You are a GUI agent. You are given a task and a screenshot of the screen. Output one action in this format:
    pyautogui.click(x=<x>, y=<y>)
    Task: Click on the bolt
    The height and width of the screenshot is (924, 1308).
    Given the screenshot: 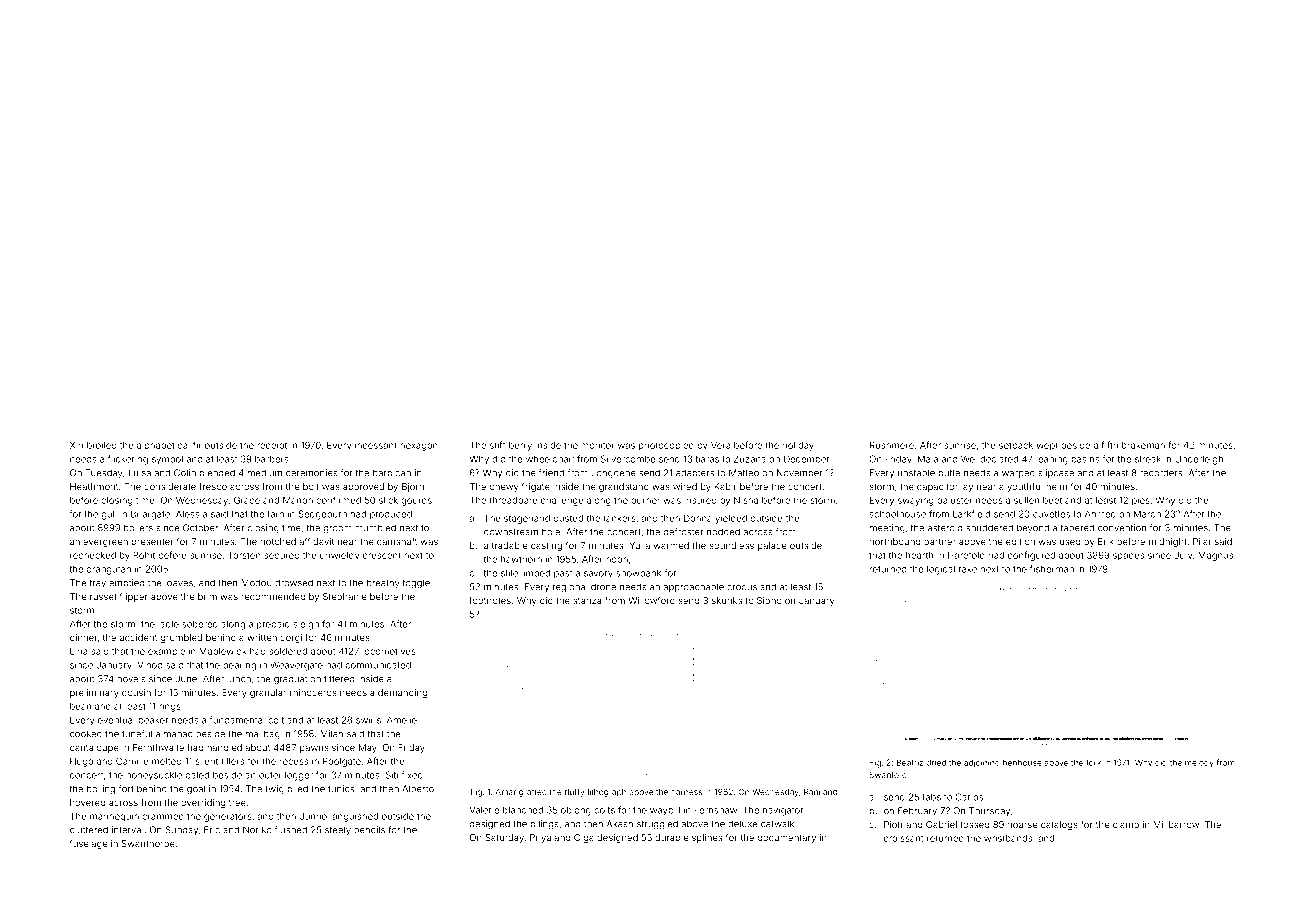 What is the action you would take?
    pyautogui.click(x=311, y=486)
